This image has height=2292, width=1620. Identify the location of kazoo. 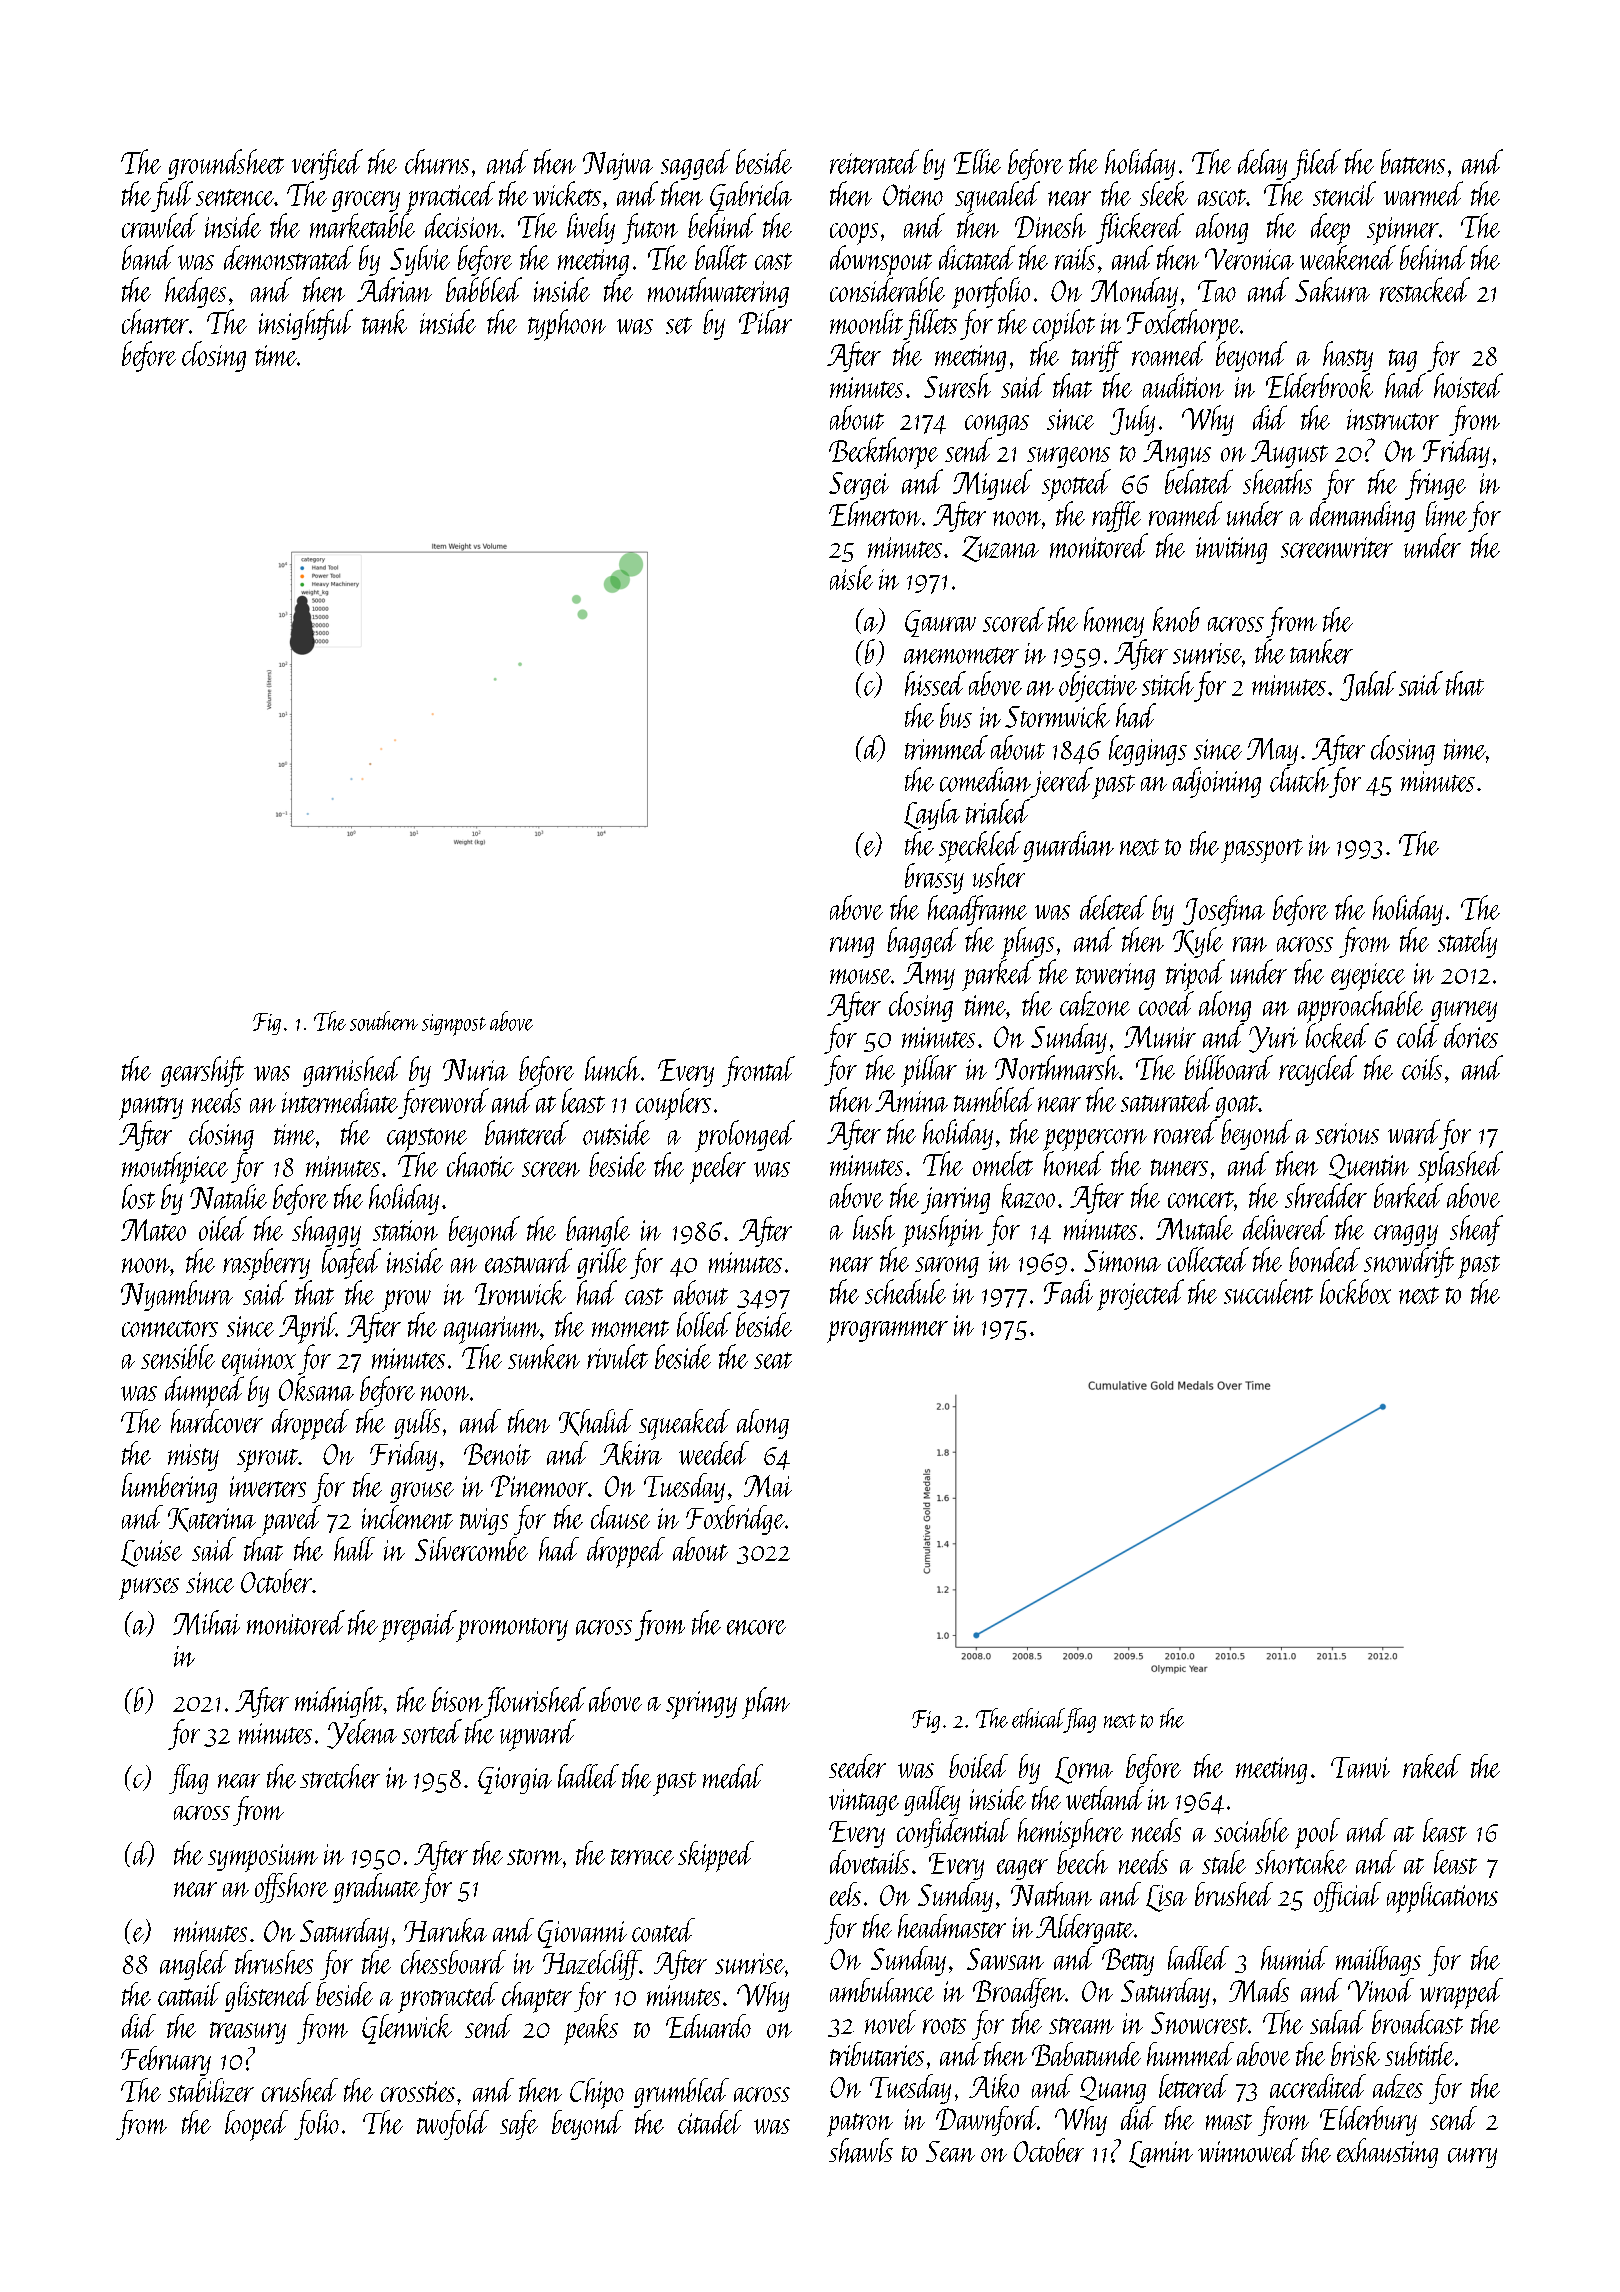
(1028, 1195).
